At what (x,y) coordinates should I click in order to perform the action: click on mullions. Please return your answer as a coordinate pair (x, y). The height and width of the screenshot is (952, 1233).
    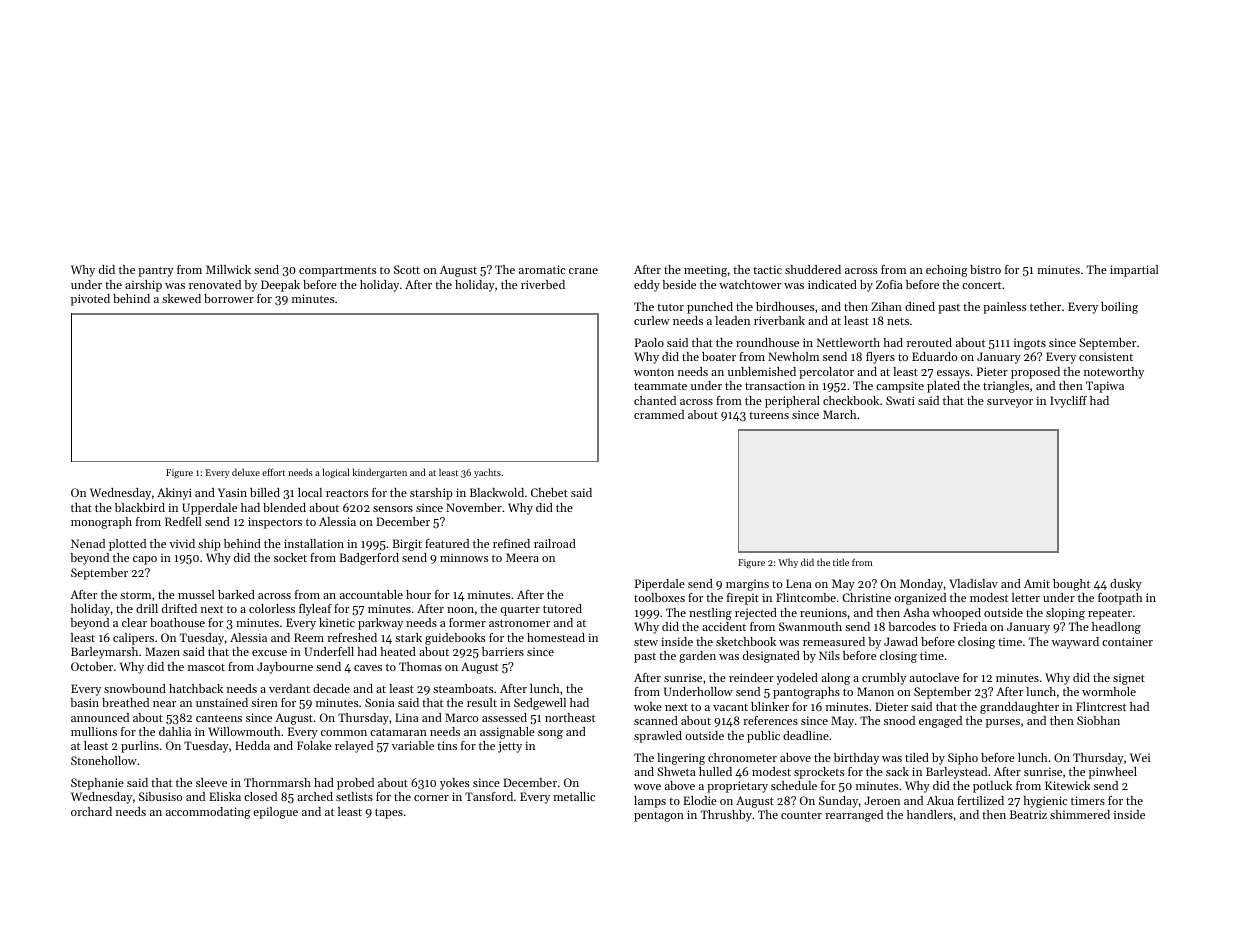
    Looking at the image, I should click on (94, 731).
